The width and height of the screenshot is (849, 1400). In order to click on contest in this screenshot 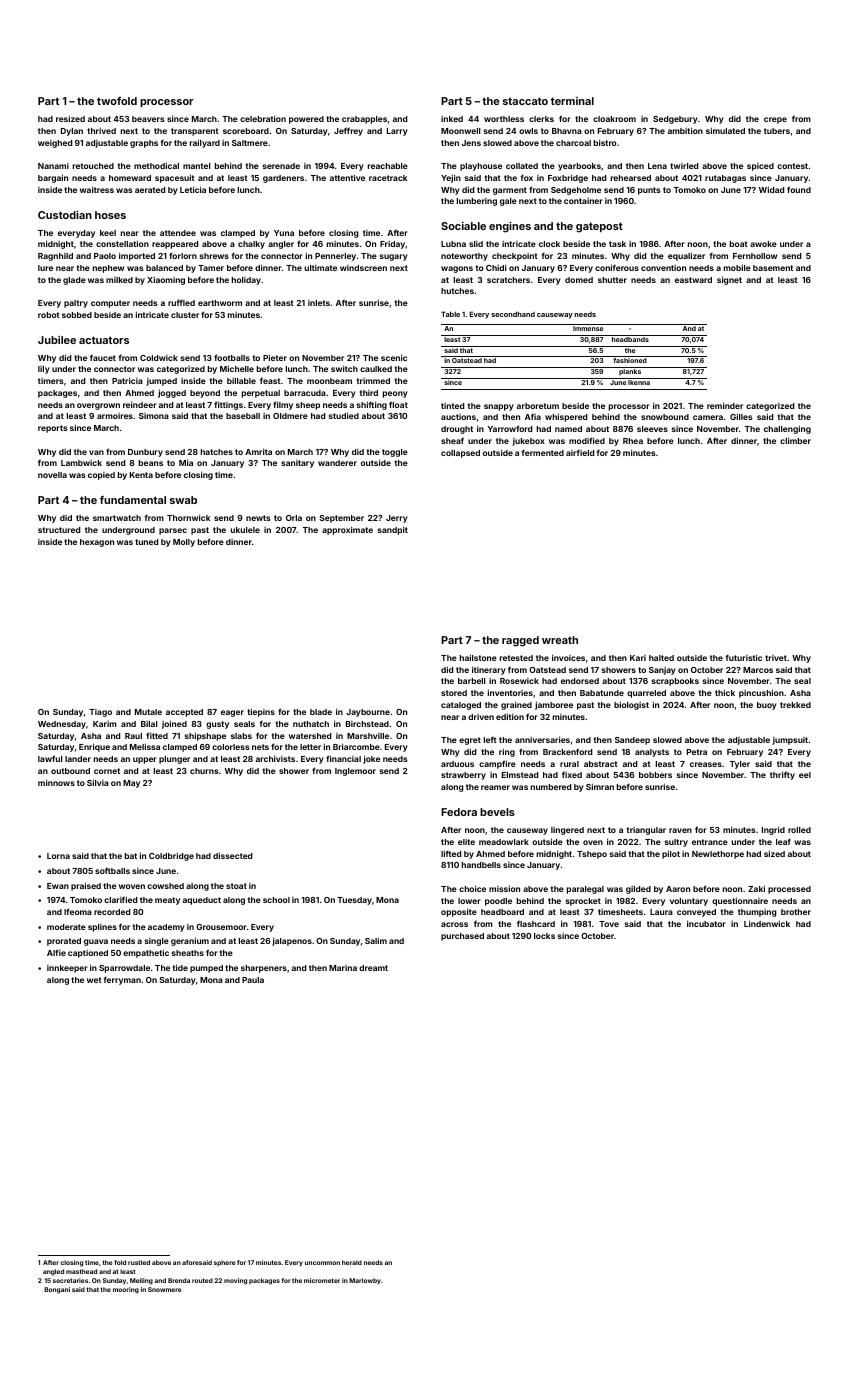, I will do `click(792, 166)`.
